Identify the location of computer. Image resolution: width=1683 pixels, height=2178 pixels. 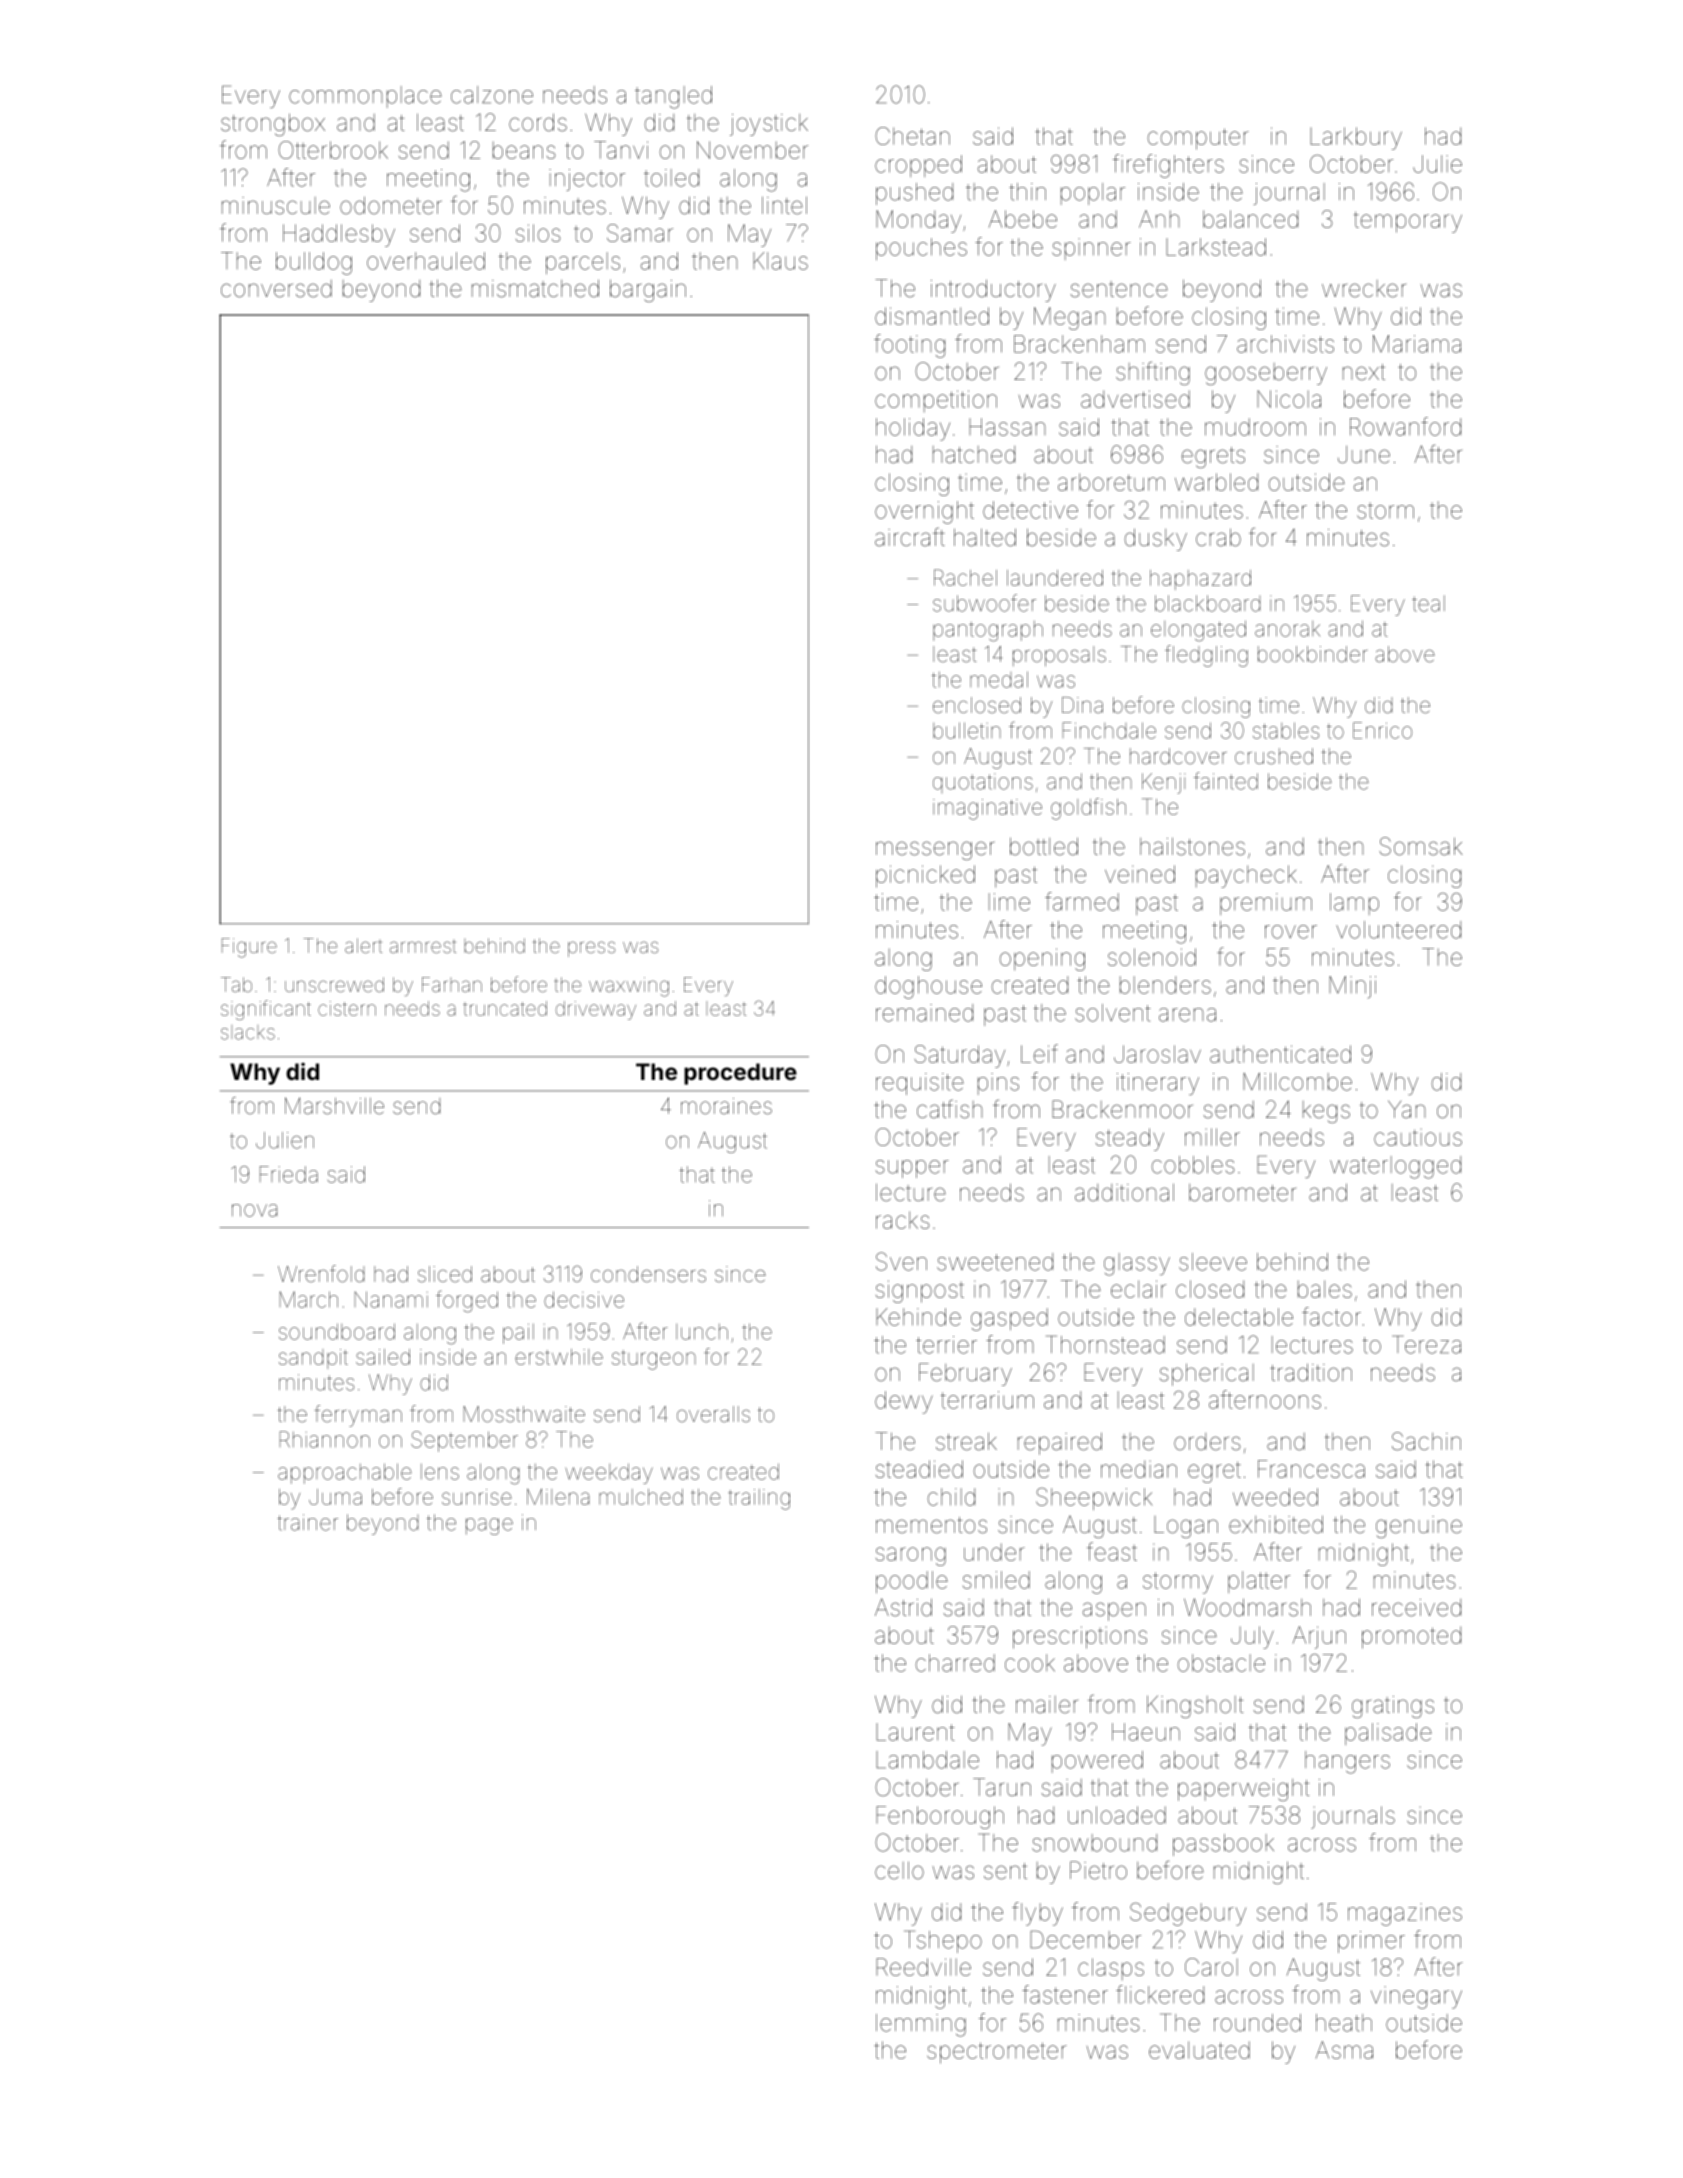
(1198, 139).
